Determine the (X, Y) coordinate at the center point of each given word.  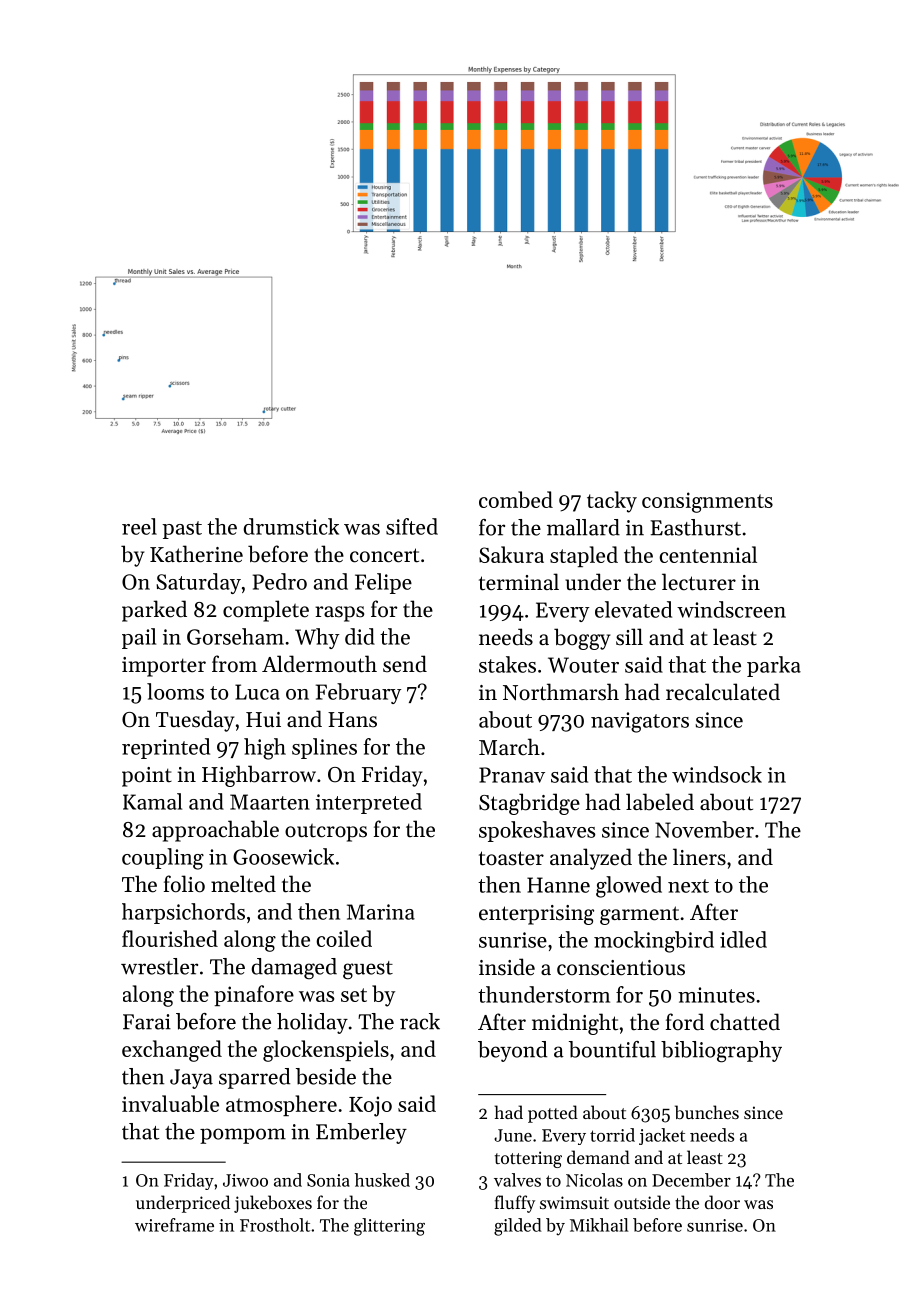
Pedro (280, 581)
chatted (745, 1022)
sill (629, 637)
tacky (612, 502)
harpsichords (183, 913)
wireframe (174, 1225)
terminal (519, 582)
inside (507, 967)
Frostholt (275, 1225)
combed (516, 499)
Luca (257, 692)
